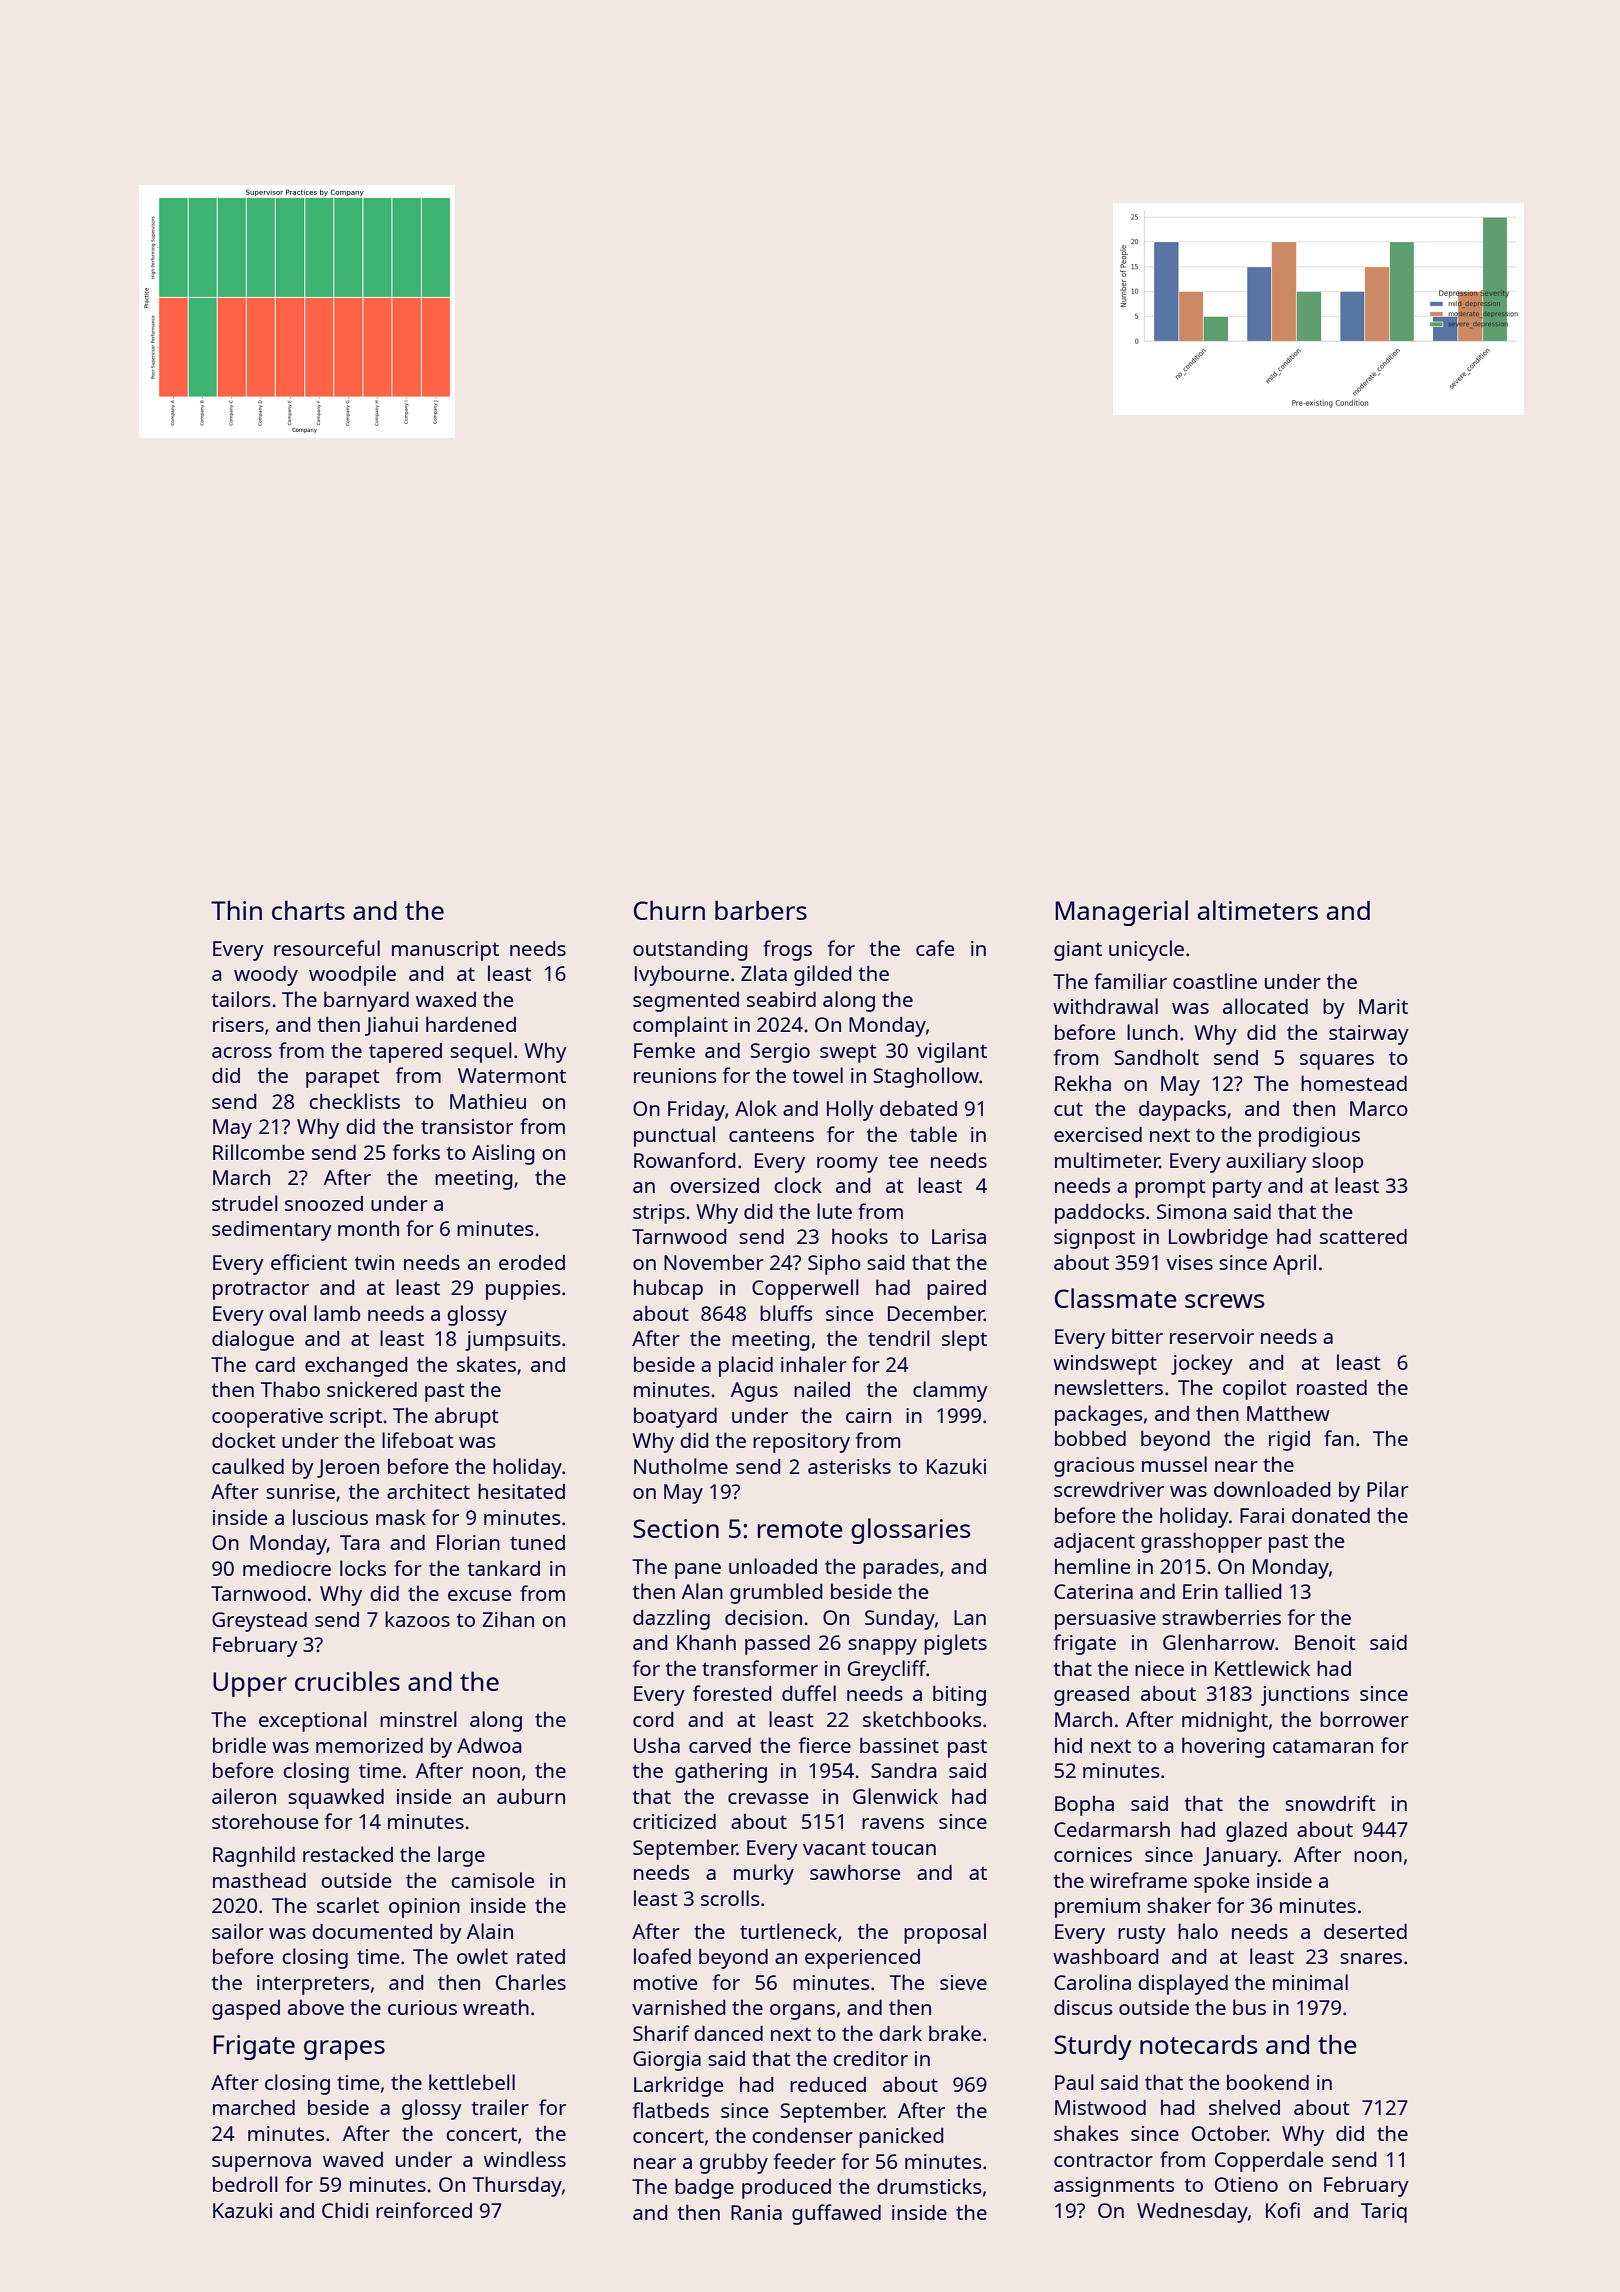 This screenshot has height=2292, width=1620. Describe the element at coordinates (461, 1856) in the screenshot. I see `large` at that location.
